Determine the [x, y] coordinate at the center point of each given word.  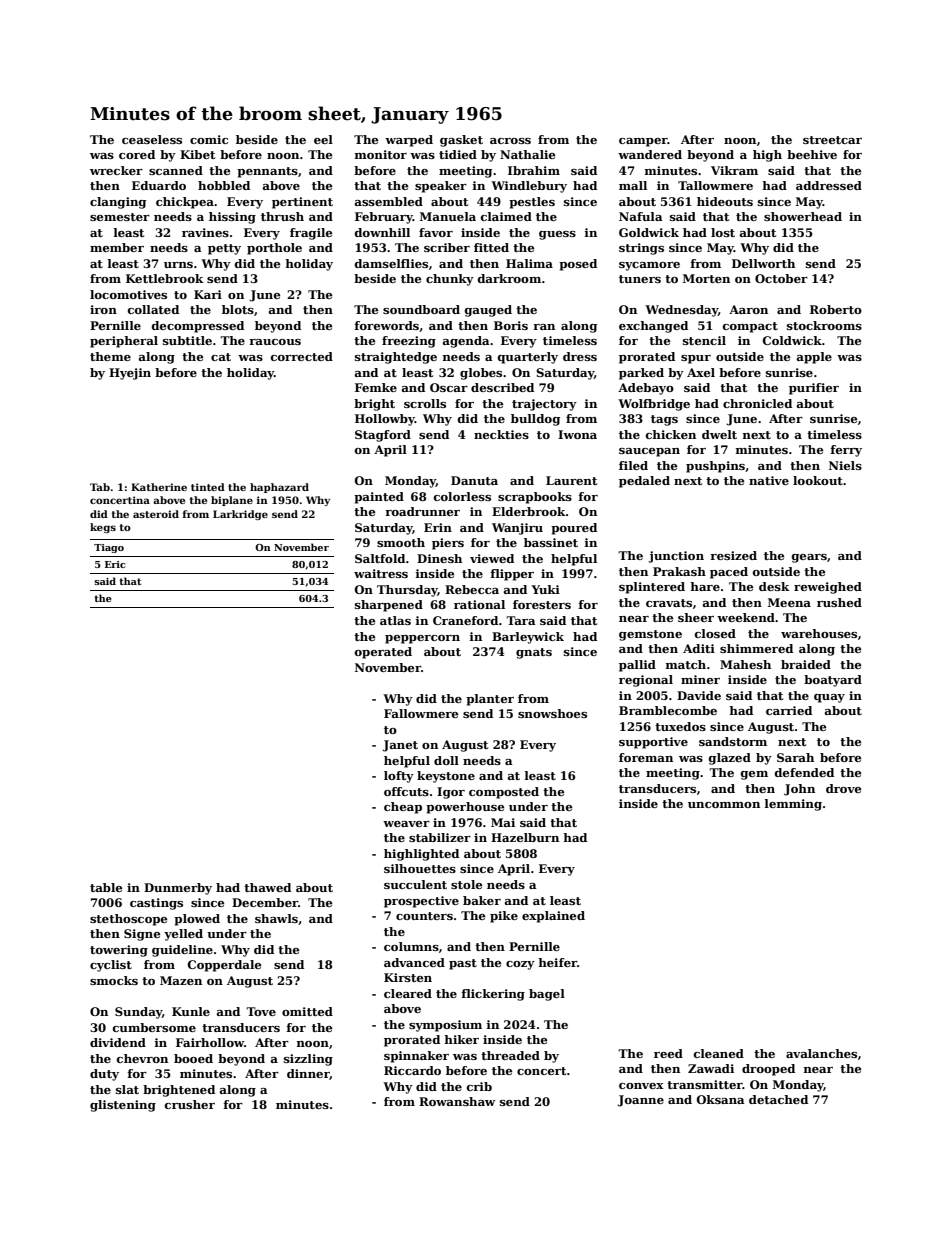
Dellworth [763, 263]
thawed [267, 887]
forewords [386, 325]
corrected [302, 356]
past [463, 964]
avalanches [821, 1053]
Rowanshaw [457, 1101]
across [510, 141]
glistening [123, 1106]
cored [137, 154]
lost [723, 232]
